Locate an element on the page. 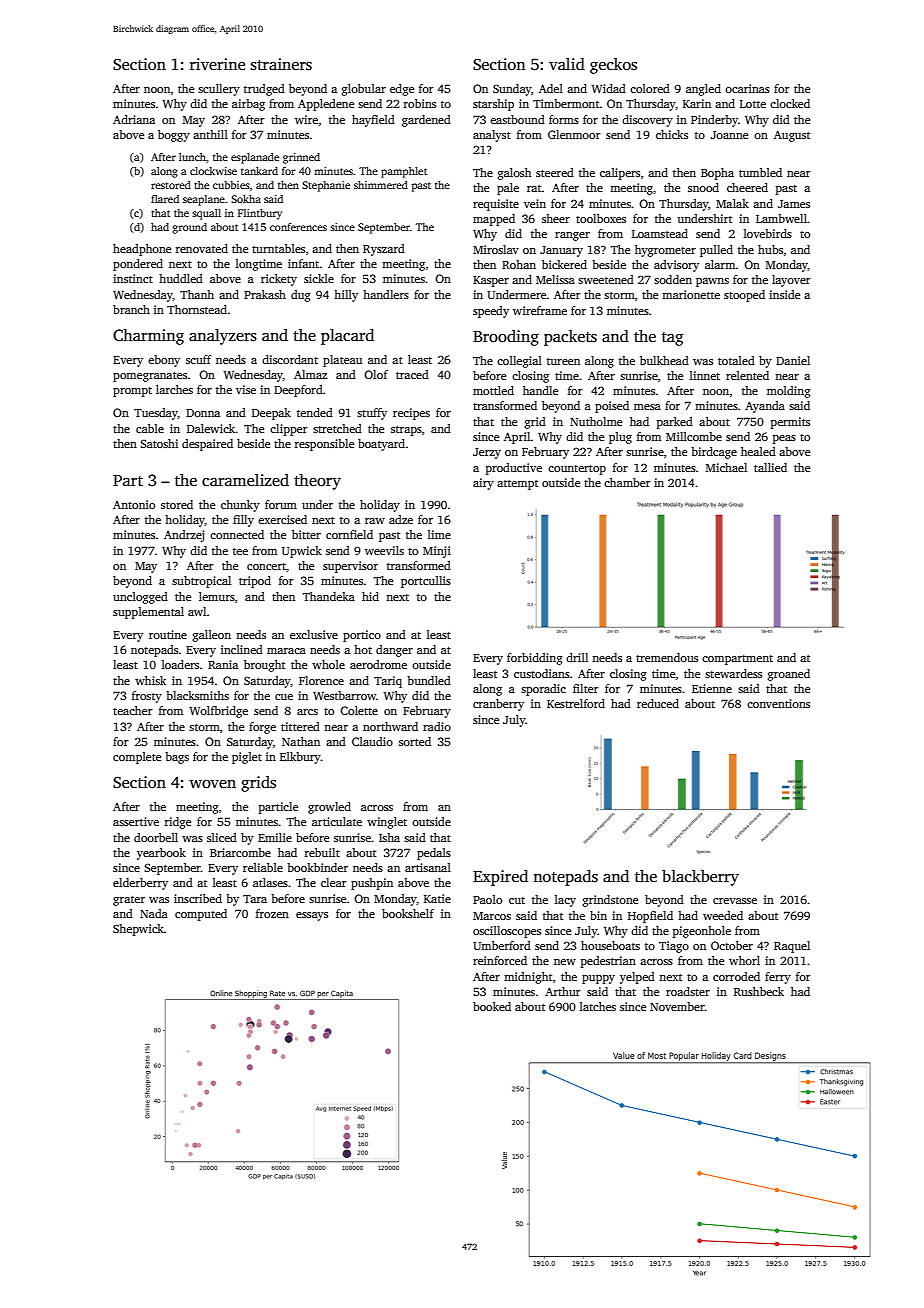  pomegranates is located at coordinates (150, 377).
